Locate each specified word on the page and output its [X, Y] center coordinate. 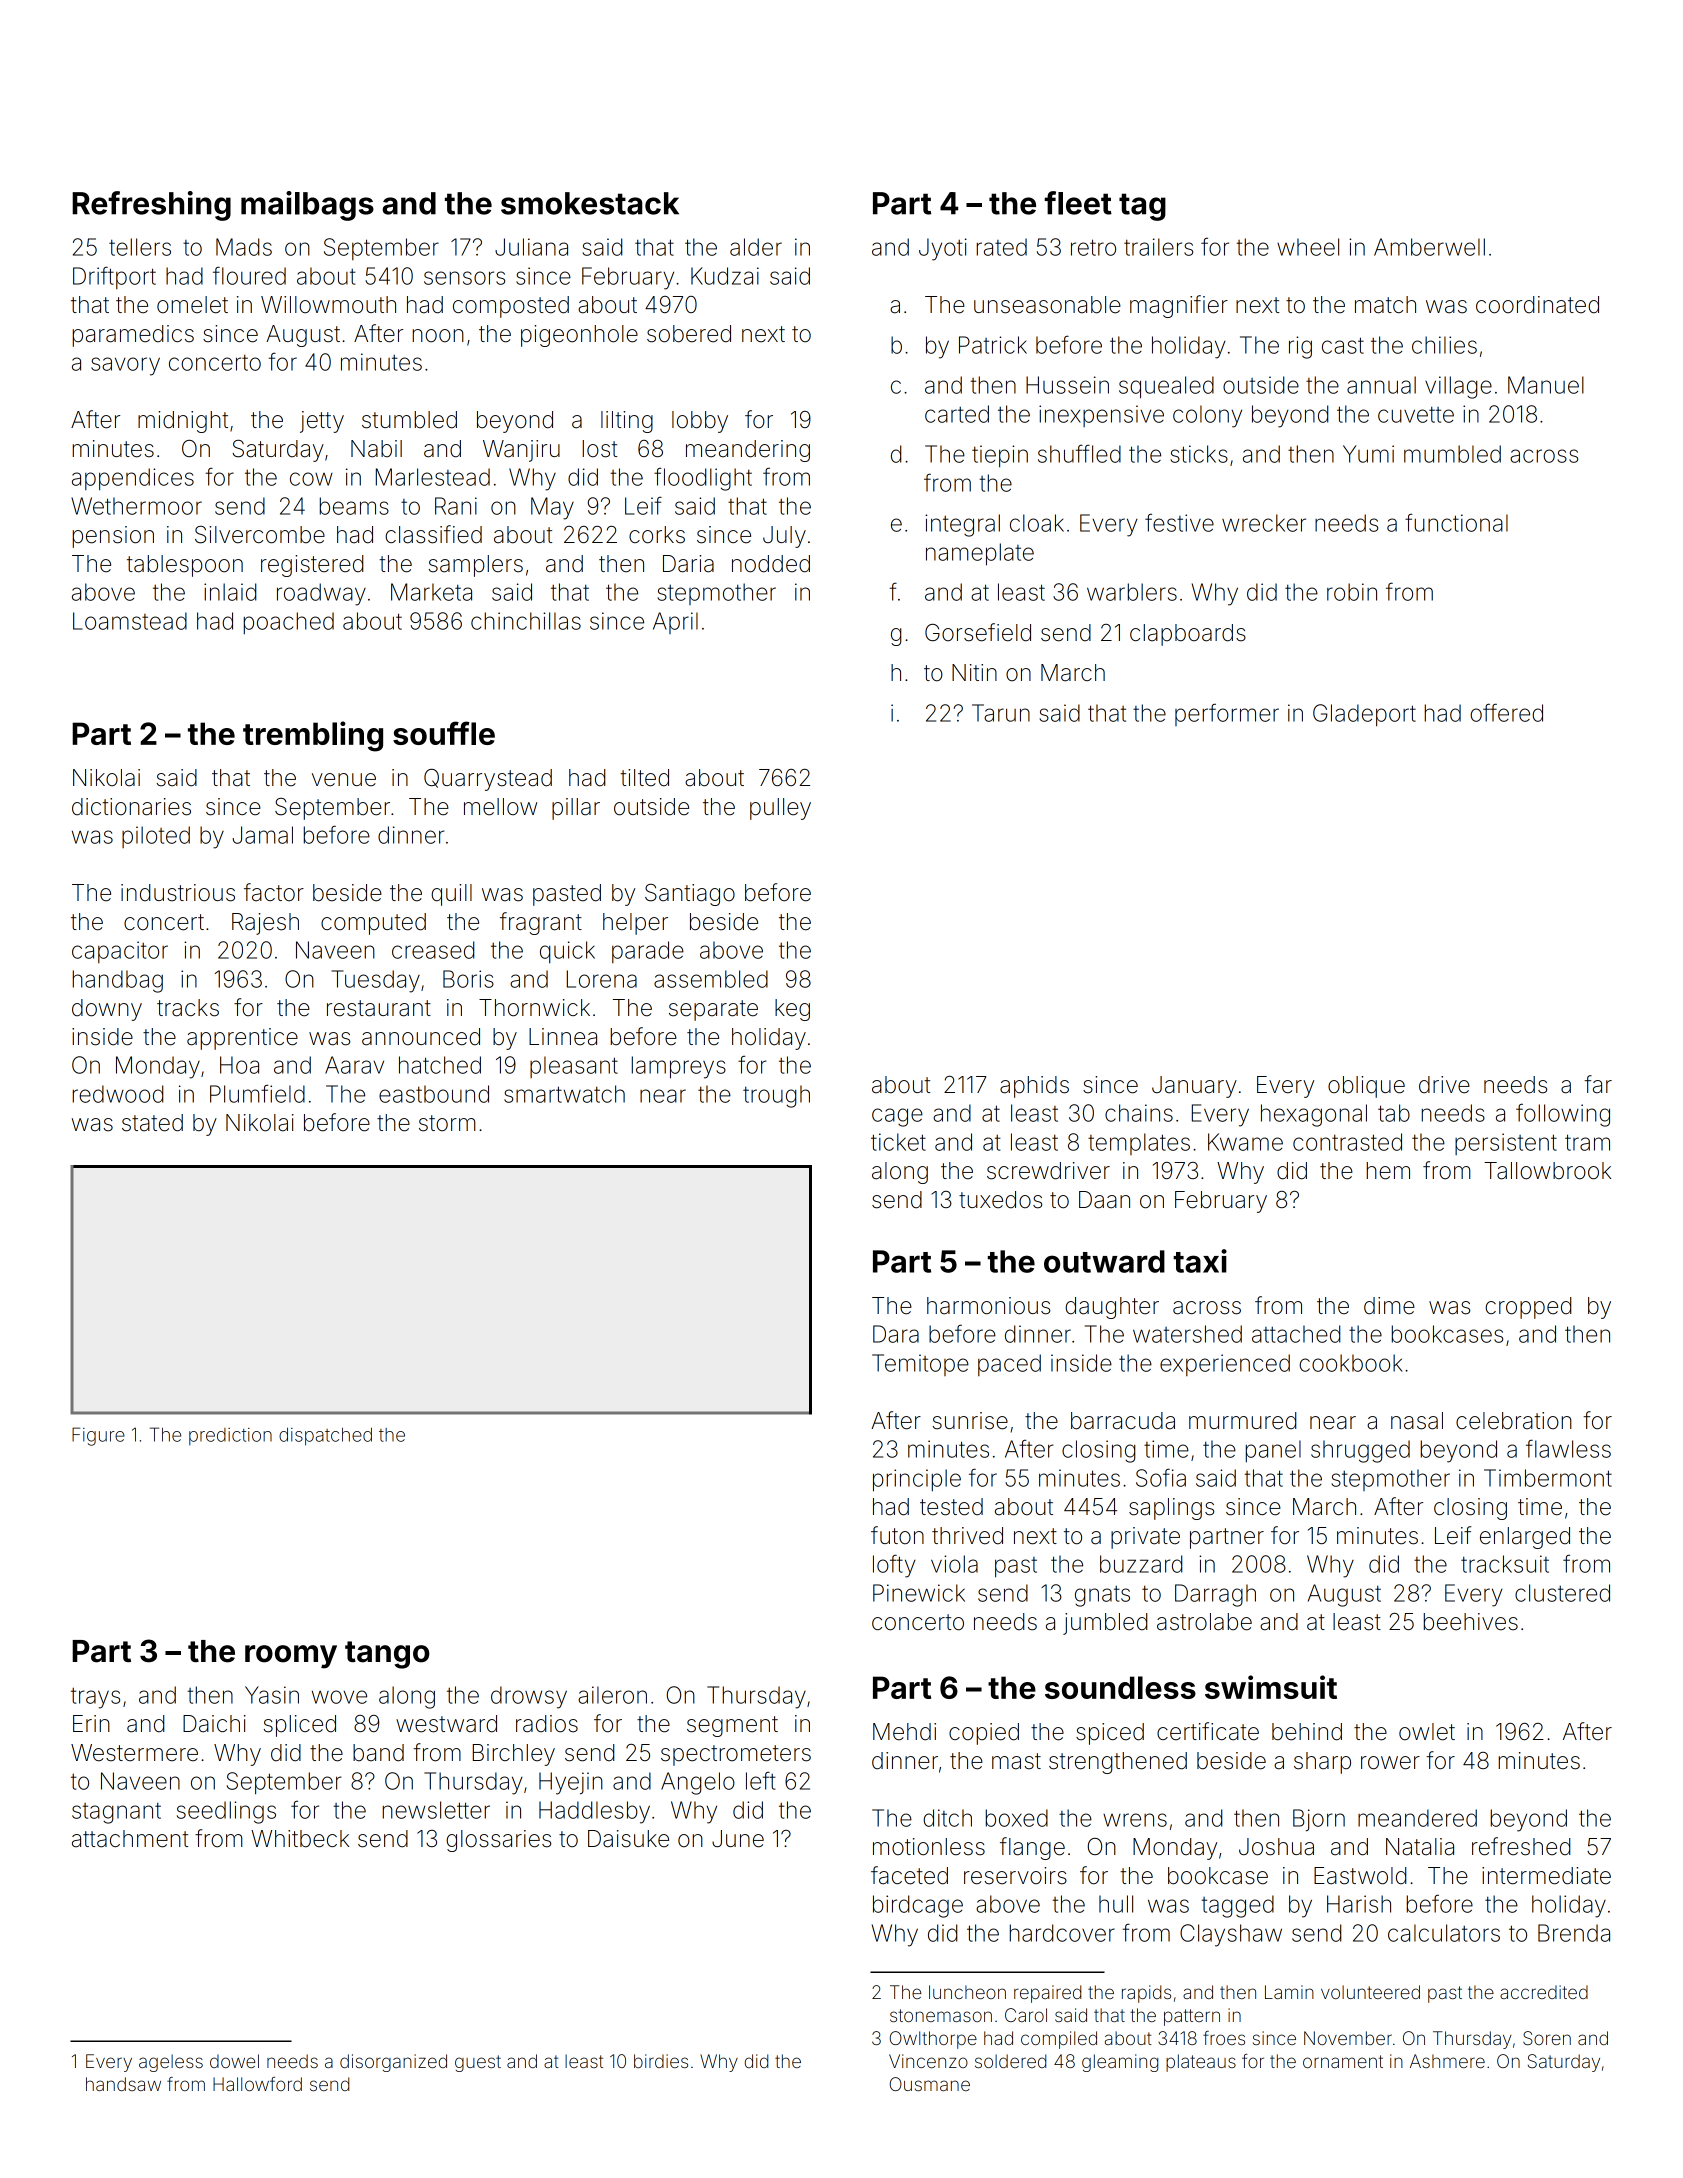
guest [478, 2063]
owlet [1427, 1732]
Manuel [1546, 385]
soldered [1010, 2061]
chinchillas [526, 621]
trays [95, 1698]
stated [152, 1123]
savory [125, 366]
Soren [1547, 2038]
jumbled [1105, 1624]
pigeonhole [579, 336]
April [675, 623]
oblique [1366, 1087]
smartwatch [564, 1094]
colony [1207, 416]
